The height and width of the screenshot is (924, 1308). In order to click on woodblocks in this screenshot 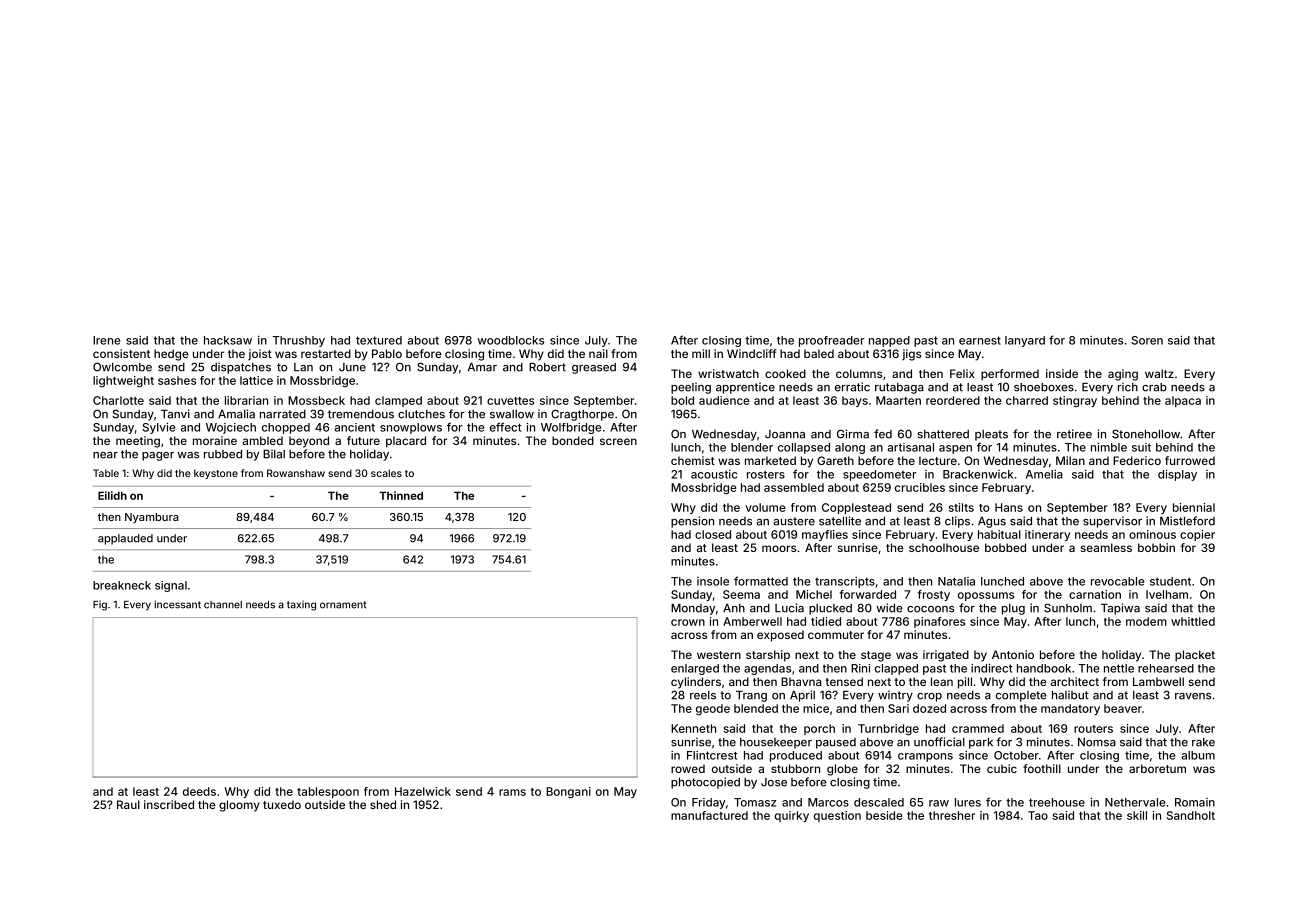, I will do `click(510, 340)`.
